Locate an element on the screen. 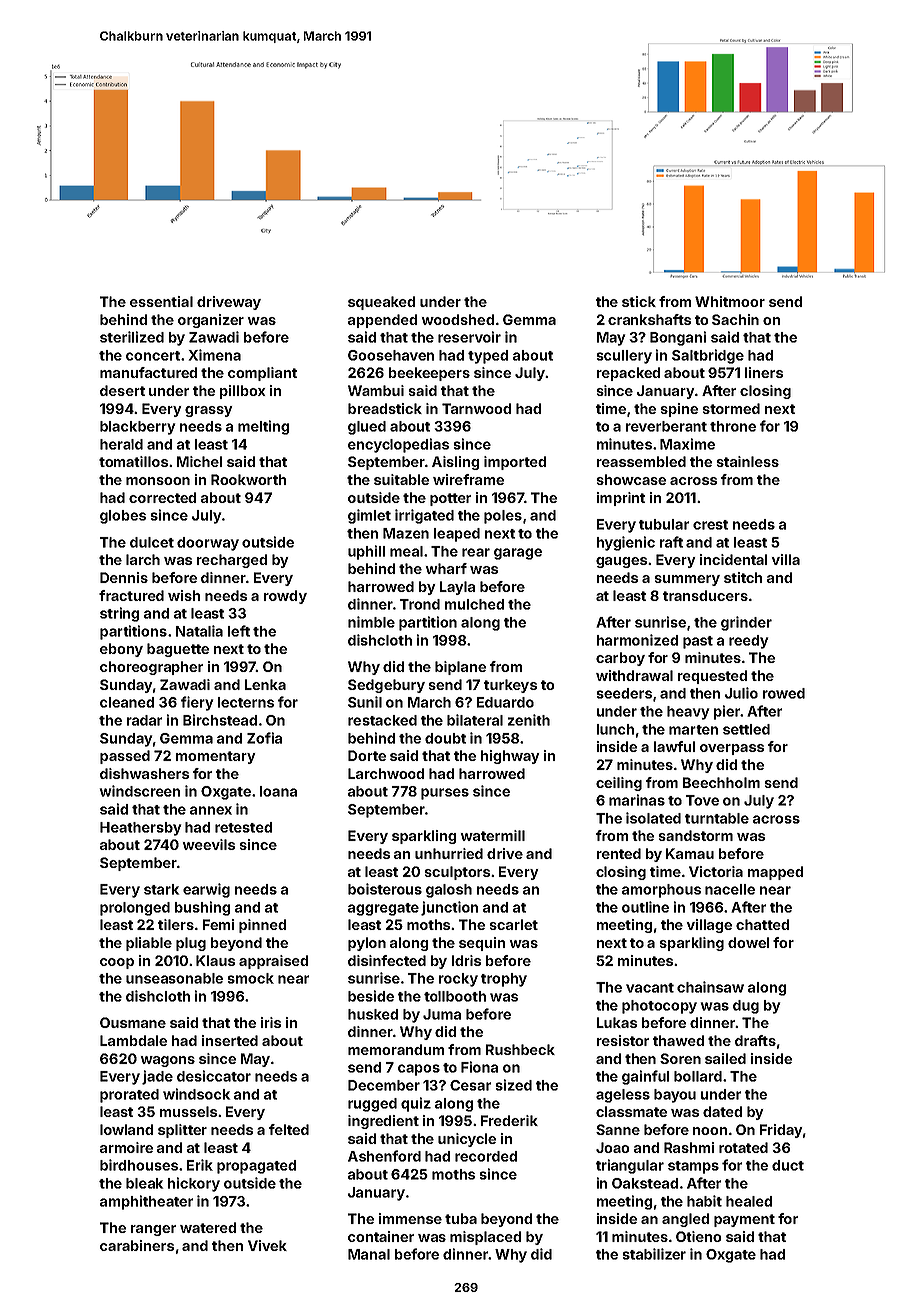 The height and width of the screenshot is (1316, 908). Cesar is located at coordinates (470, 1085).
